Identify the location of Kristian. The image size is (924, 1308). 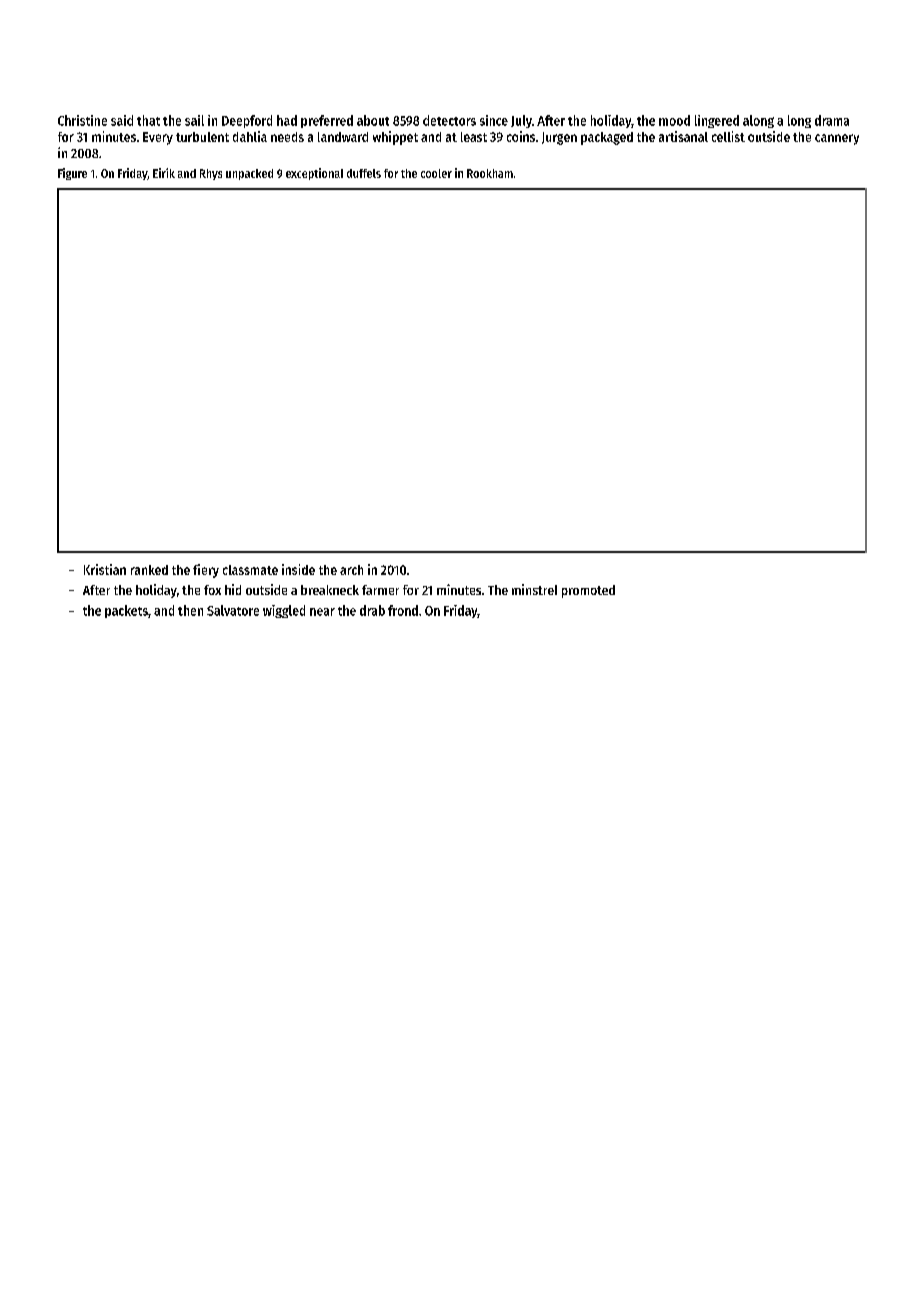
(105, 569).
